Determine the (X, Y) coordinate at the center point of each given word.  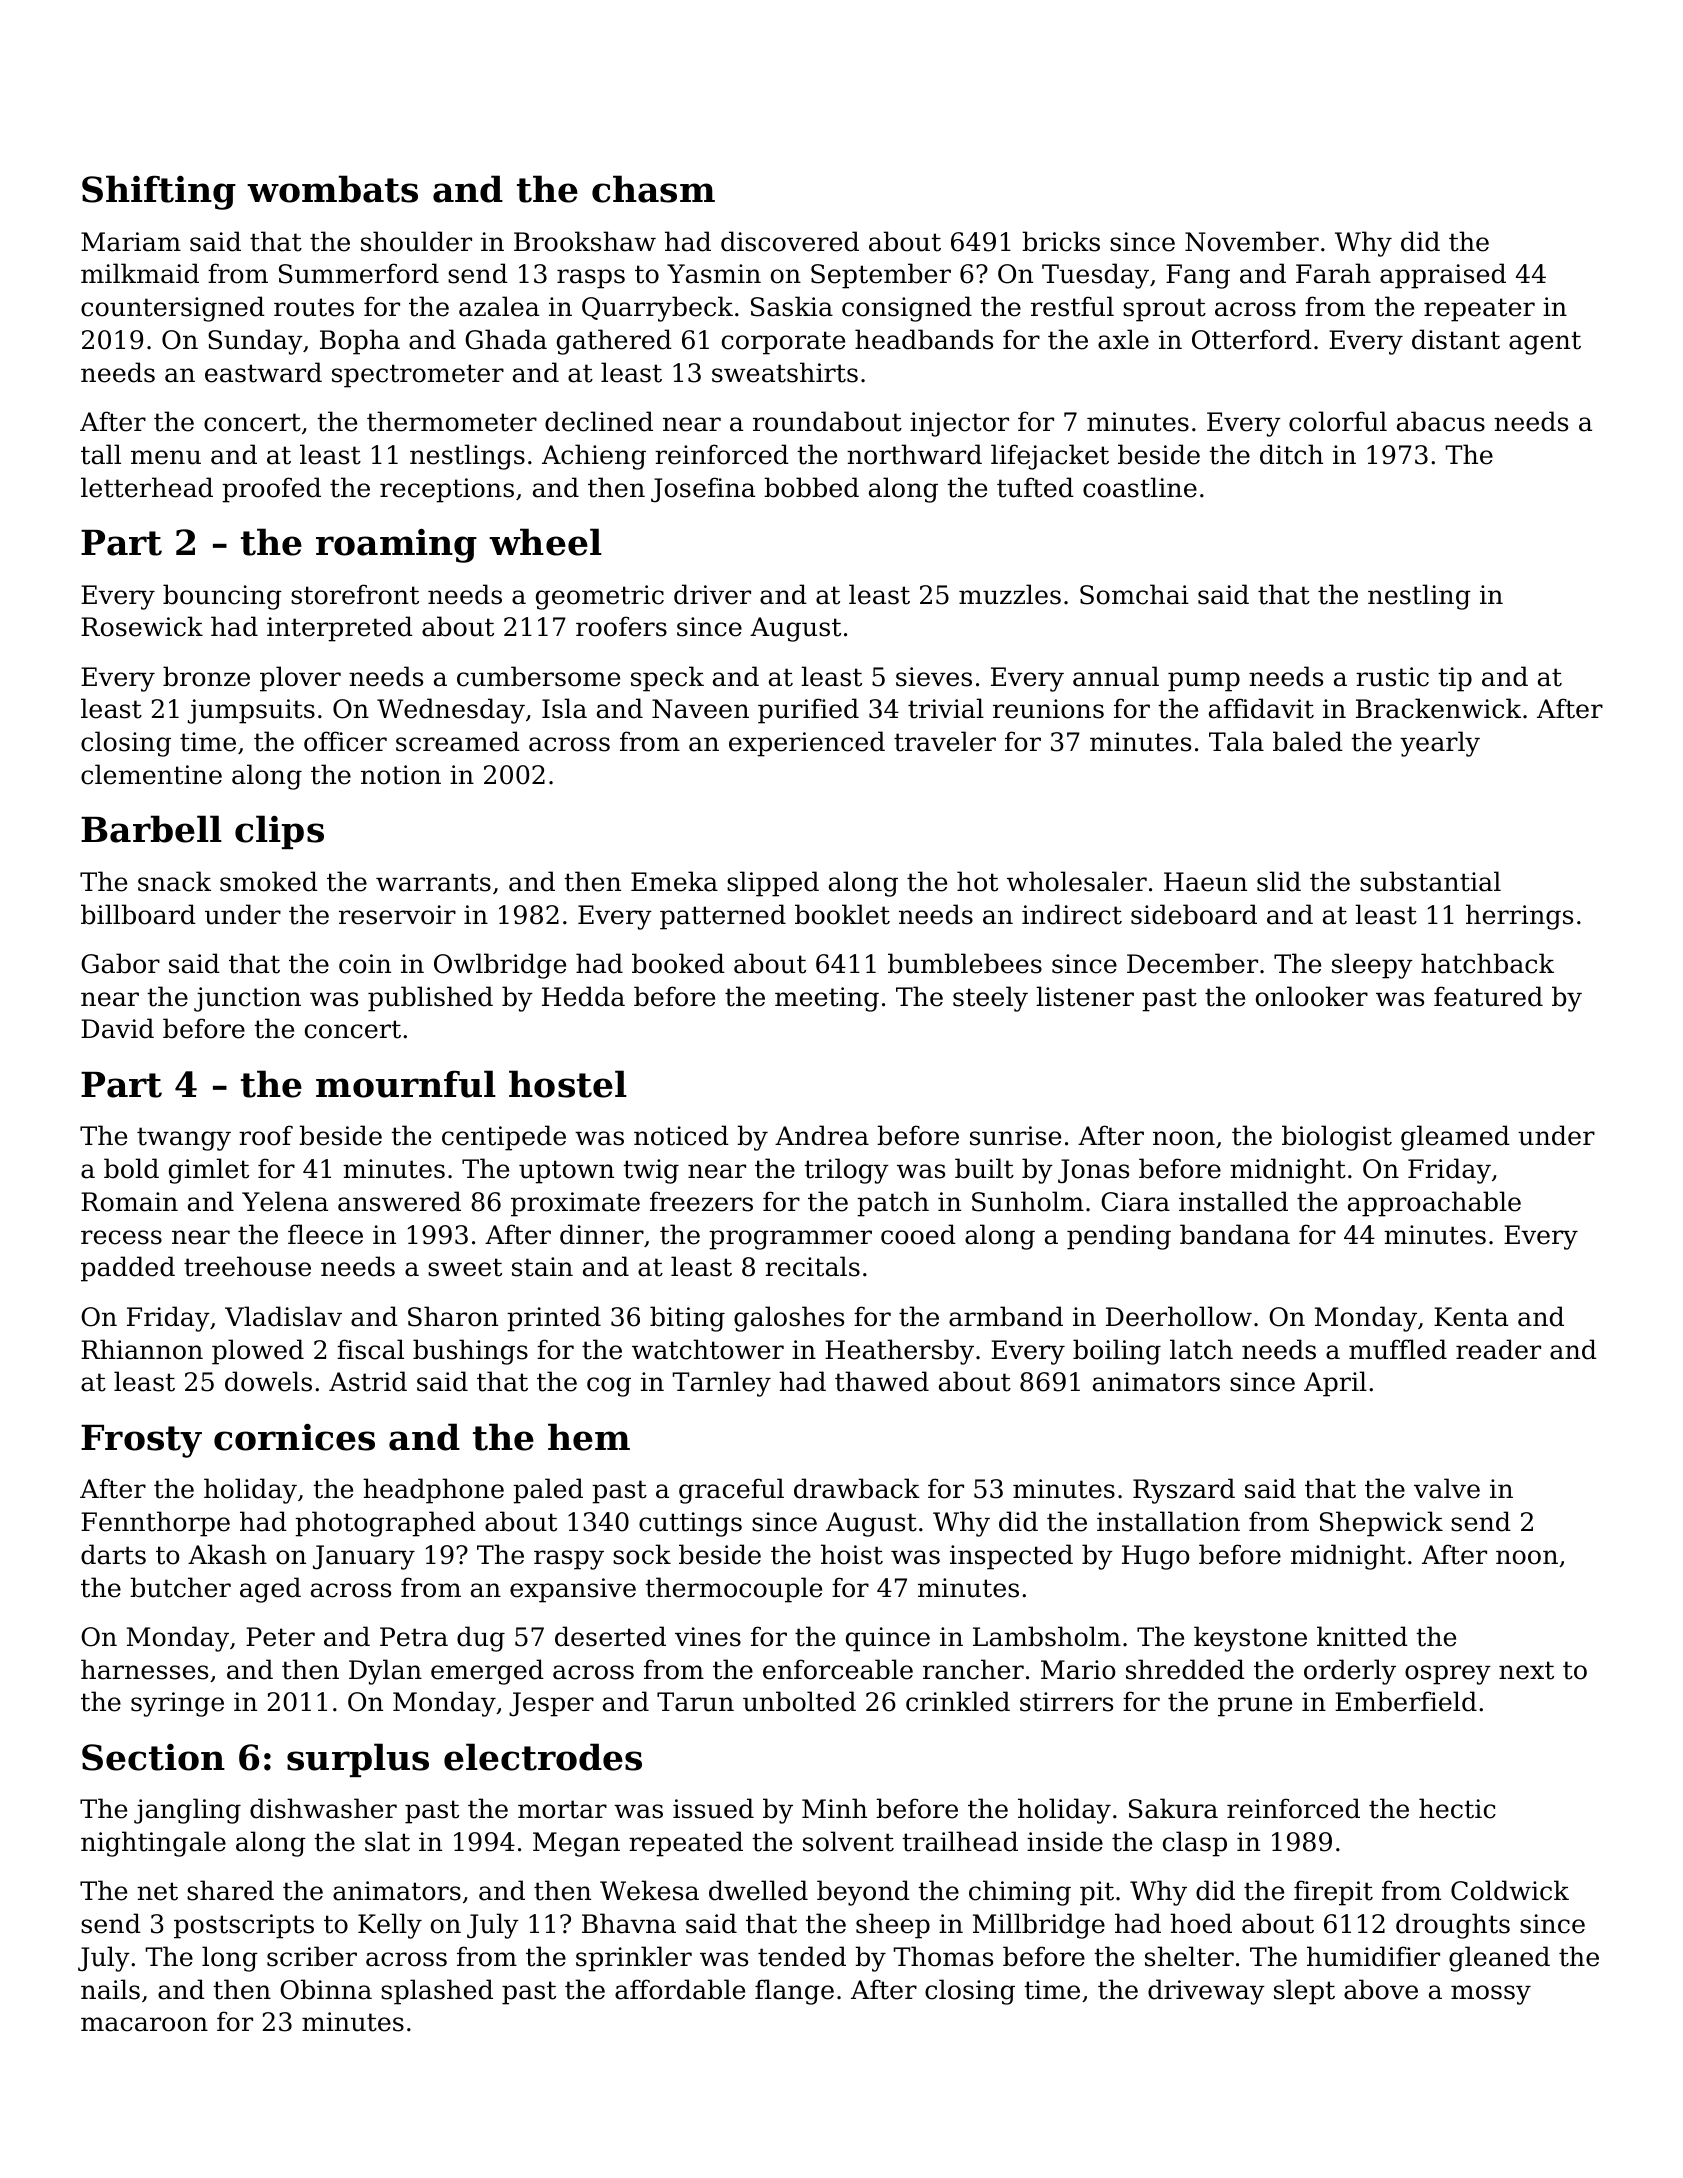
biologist (1337, 1138)
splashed (437, 1992)
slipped (773, 884)
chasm (653, 189)
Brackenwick (1438, 708)
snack (174, 881)
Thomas (943, 1956)
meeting (827, 999)
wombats (332, 189)
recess (121, 1237)
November (1252, 241)
